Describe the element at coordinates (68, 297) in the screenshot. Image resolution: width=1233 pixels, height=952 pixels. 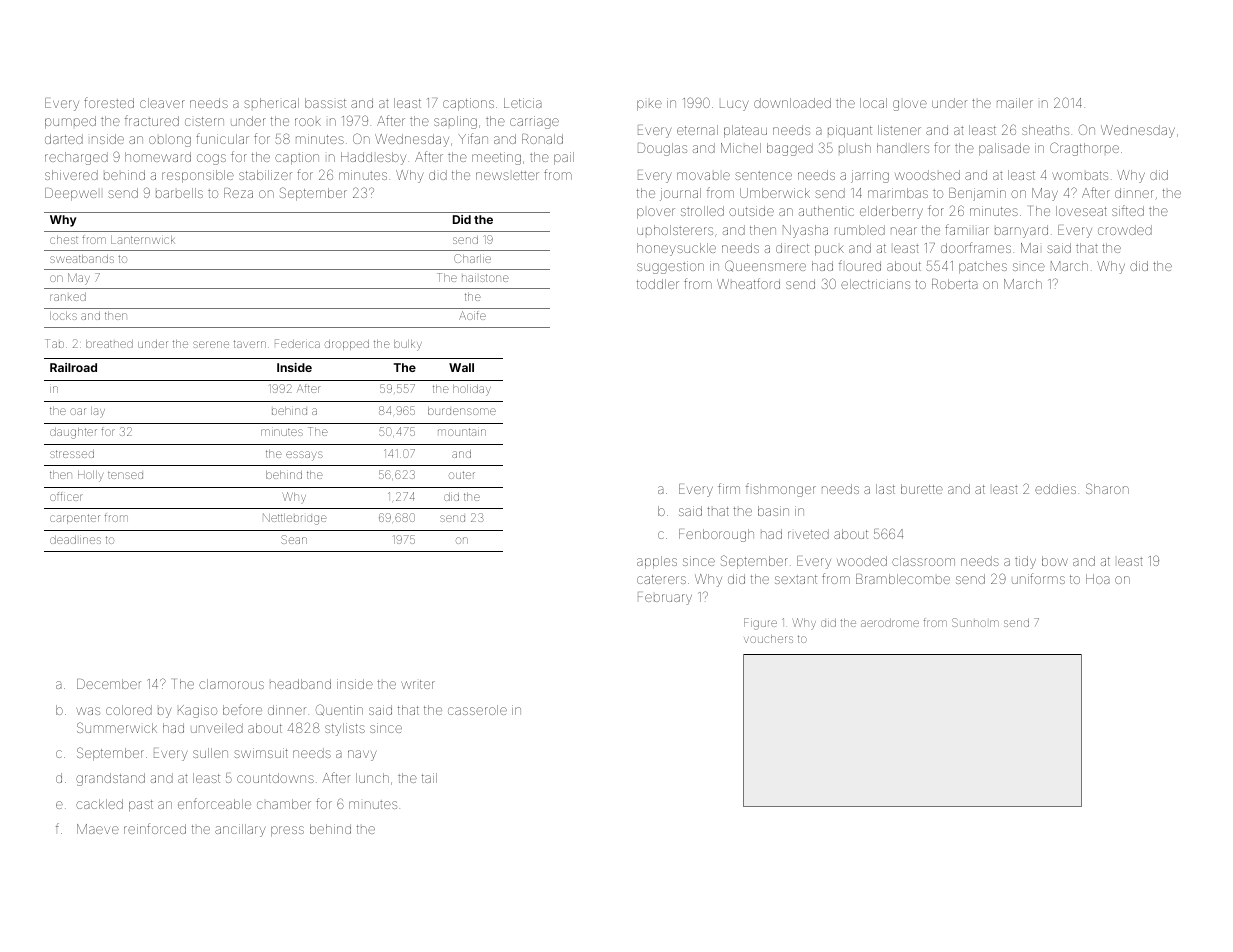
I see `ranked` at that location.
